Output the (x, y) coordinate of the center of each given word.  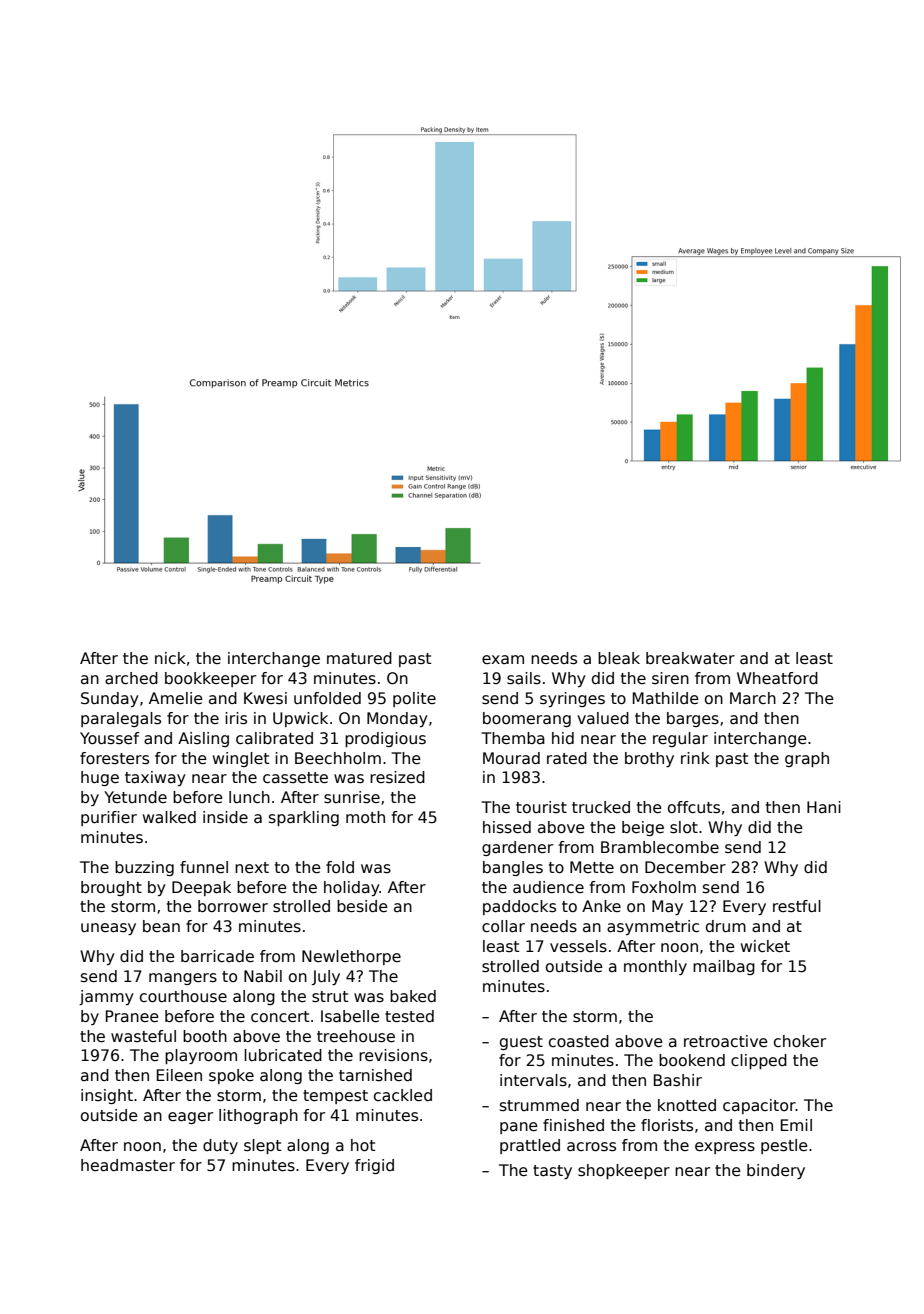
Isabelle (350, 1016)
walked (169, 817)
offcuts (694, 807)
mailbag (724, 967)
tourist (541, 807)
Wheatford (777, 678)
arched (131, 678)
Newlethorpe (351, 957)
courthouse (183, 996)
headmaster (128, 1165)
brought (111, 888)
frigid (374, 1166)
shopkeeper (624, 1171)
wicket (765, 946)
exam (503, 659)
